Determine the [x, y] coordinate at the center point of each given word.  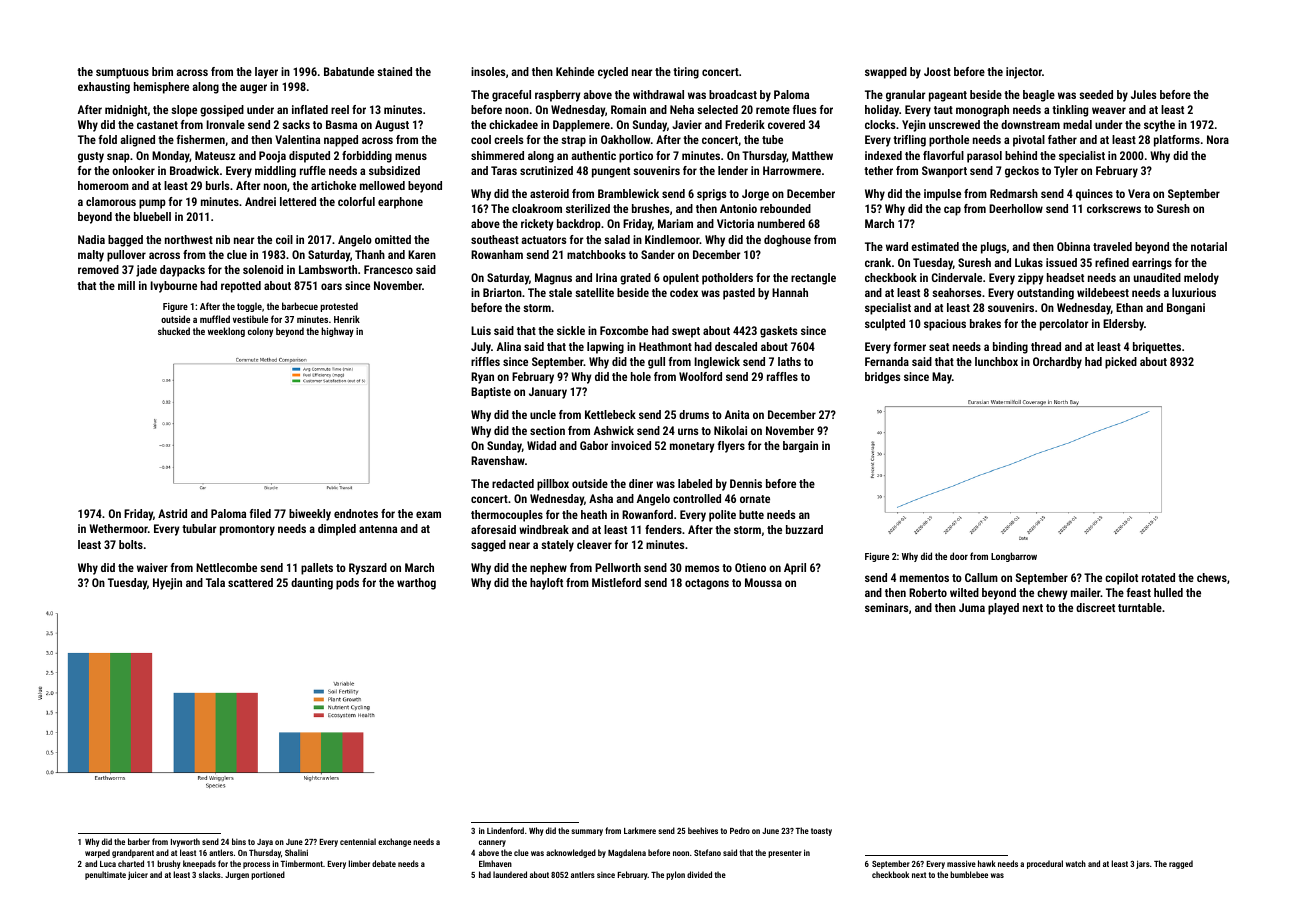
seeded [1096, 94]
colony [260, 332]
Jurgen [237, 876]
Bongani [1186, 309]
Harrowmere [792, 170]
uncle [543, 414]
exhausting [104, 88]
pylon [675, 875]
